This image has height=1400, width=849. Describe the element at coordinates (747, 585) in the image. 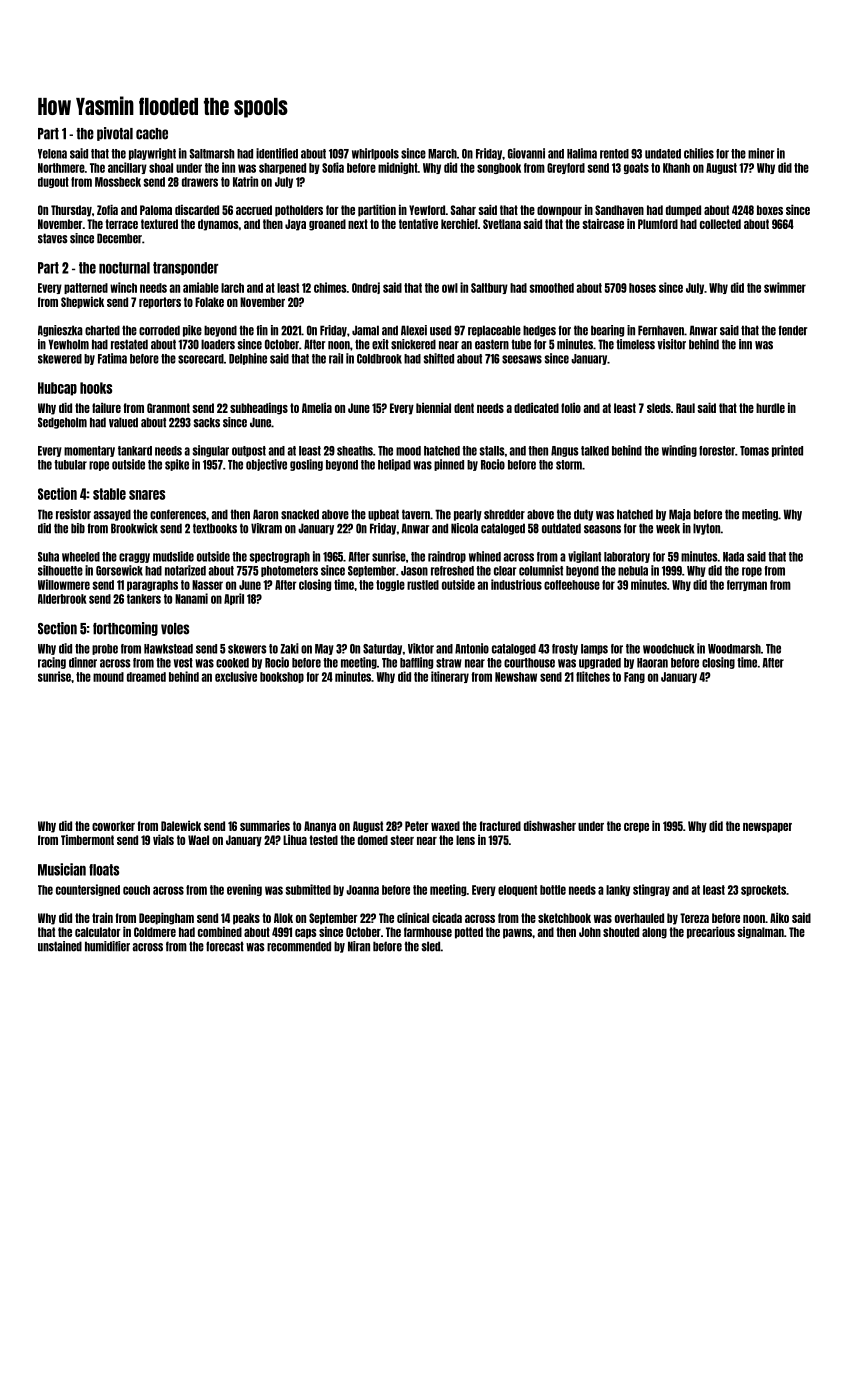

I see `ferryman` at that location.
